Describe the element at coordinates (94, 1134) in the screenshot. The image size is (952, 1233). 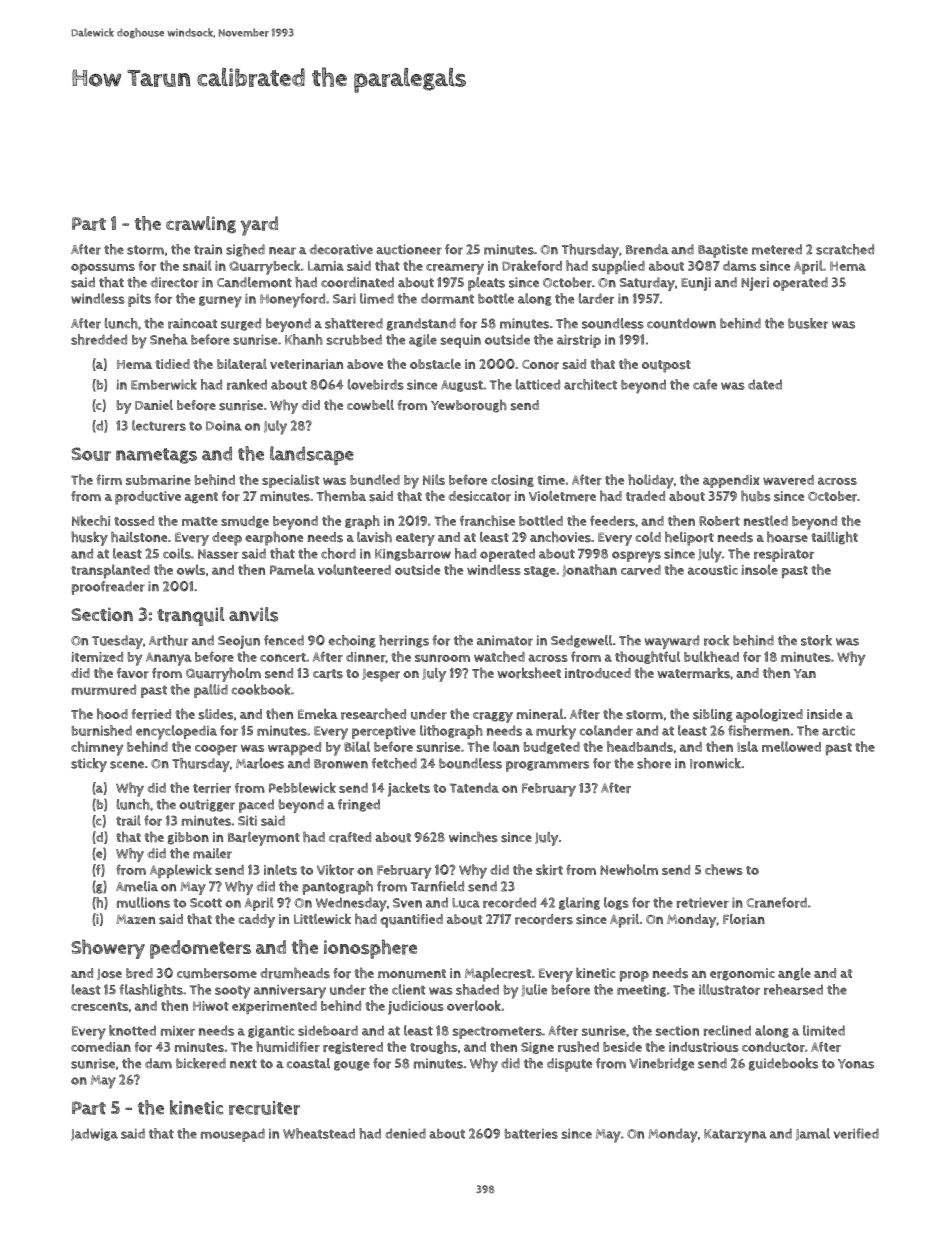
I see `Jadwiga` at that location.
